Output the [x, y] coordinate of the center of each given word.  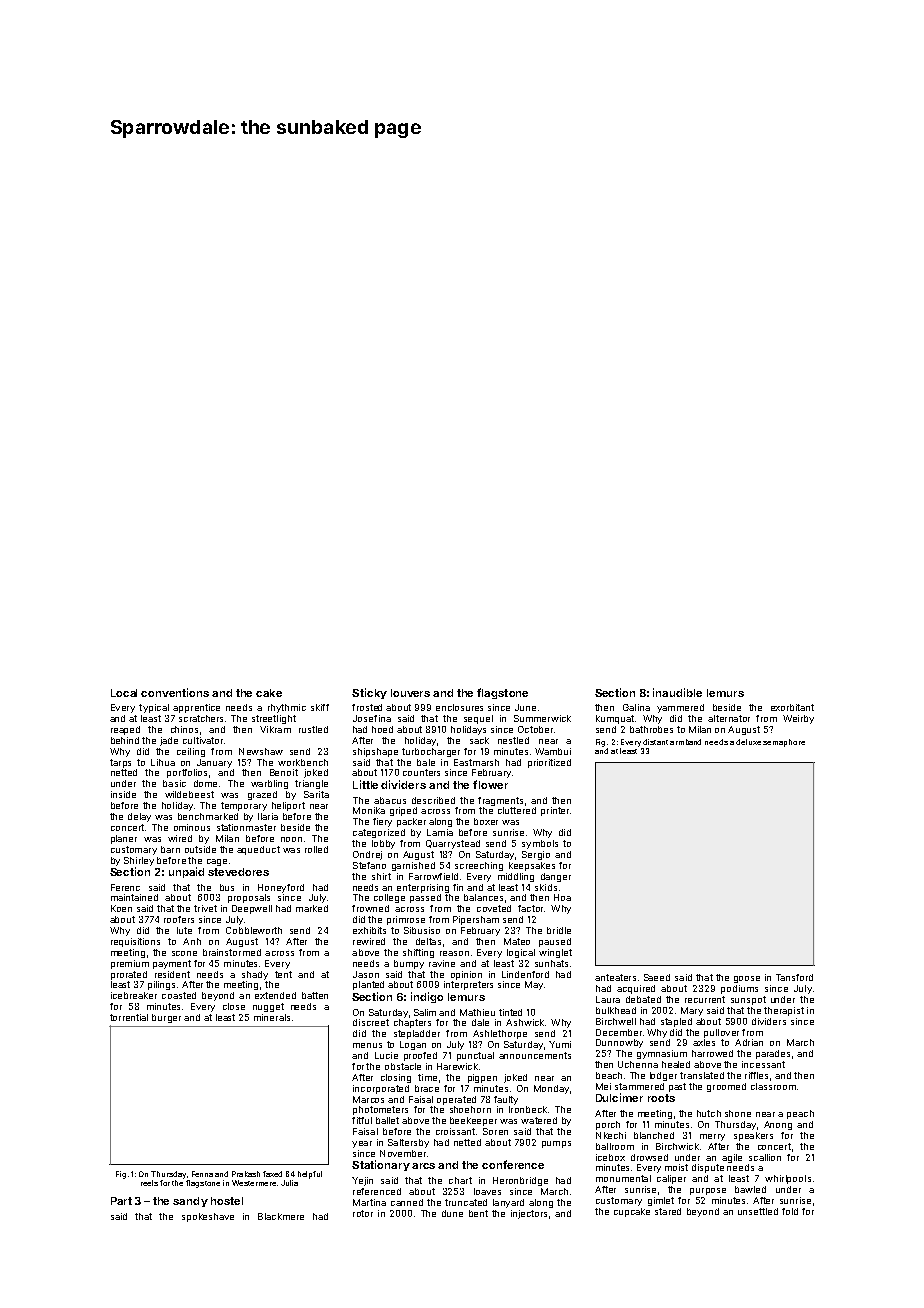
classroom [773, 1086]
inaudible [677, 692]
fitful [362, 1120]
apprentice [196, 708]
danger [556, 877]
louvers [410, 693]
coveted [494, 908]
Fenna [202, 1174]
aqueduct [258, 850]
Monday [551, 1089]
